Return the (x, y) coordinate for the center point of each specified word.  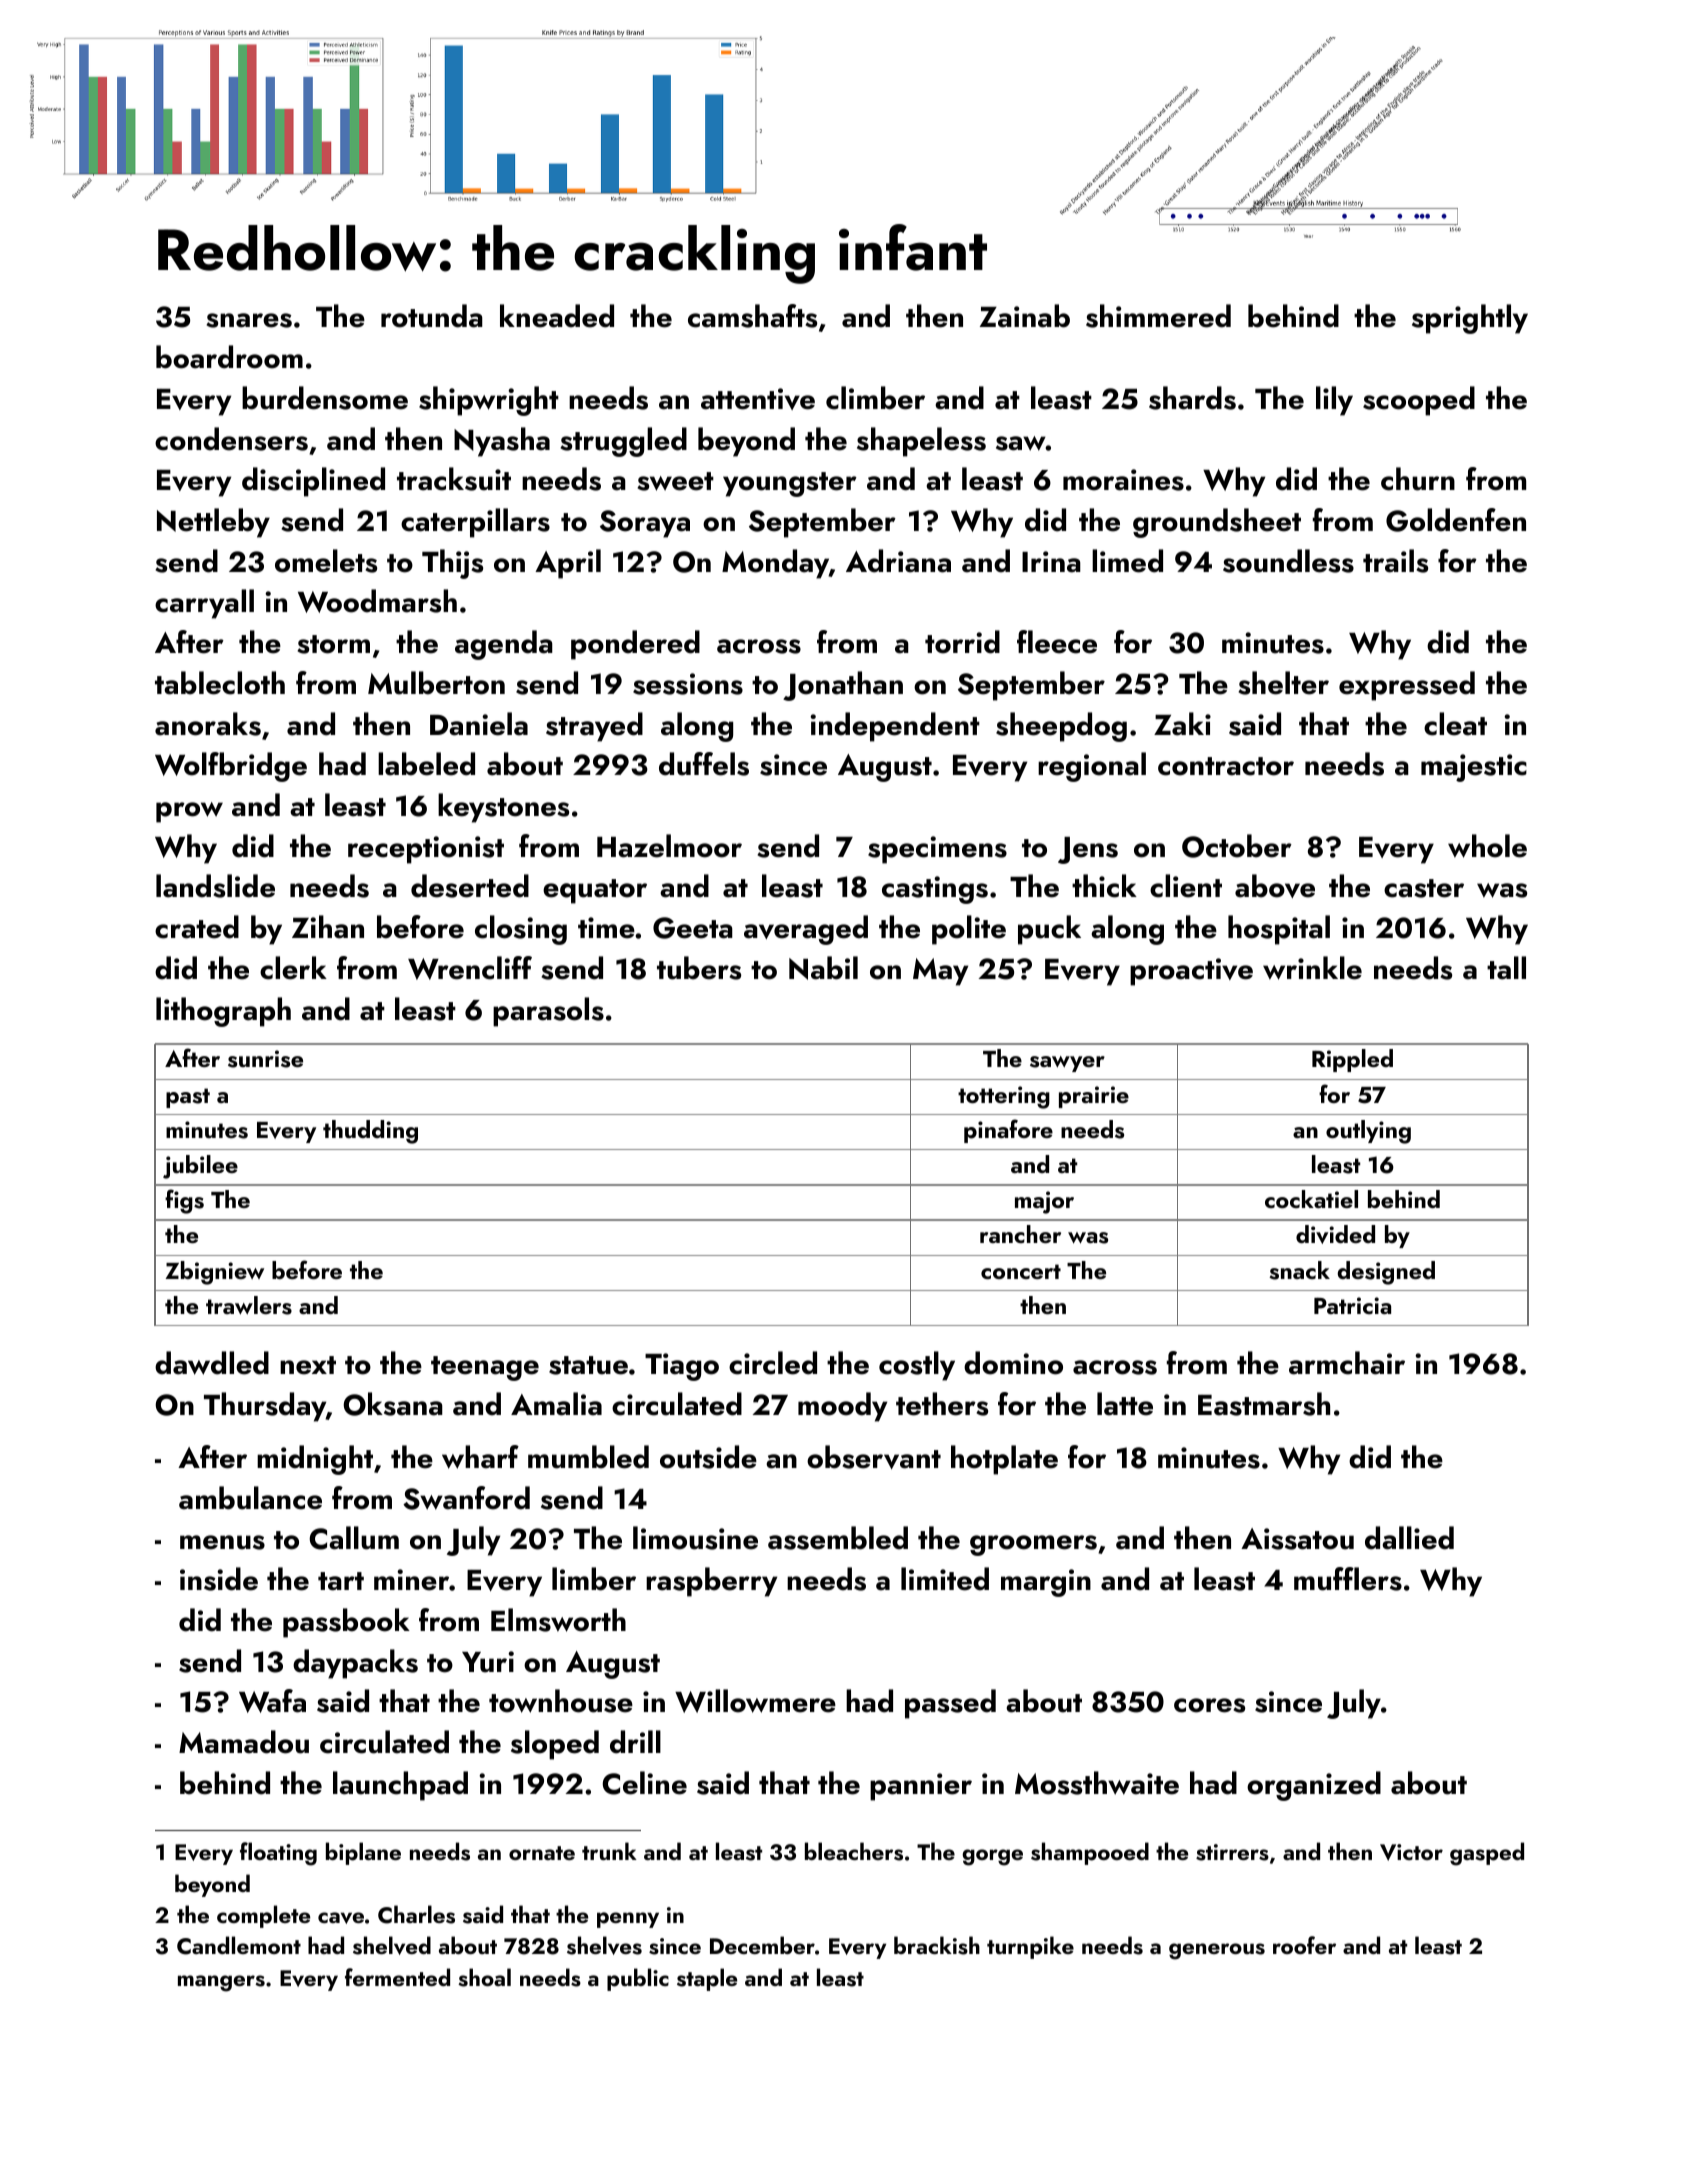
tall (1506, 968)
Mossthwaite (1097, 1783)
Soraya (645, 524)
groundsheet (1217, 523)
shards (1192, 398)
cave (341, 1918)
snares (249, 320)
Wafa (272, 1701)
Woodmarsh (377, 601)
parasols (548, 1012)
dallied (1409, 1538)
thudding (370, 1132)
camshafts (752, 316)
